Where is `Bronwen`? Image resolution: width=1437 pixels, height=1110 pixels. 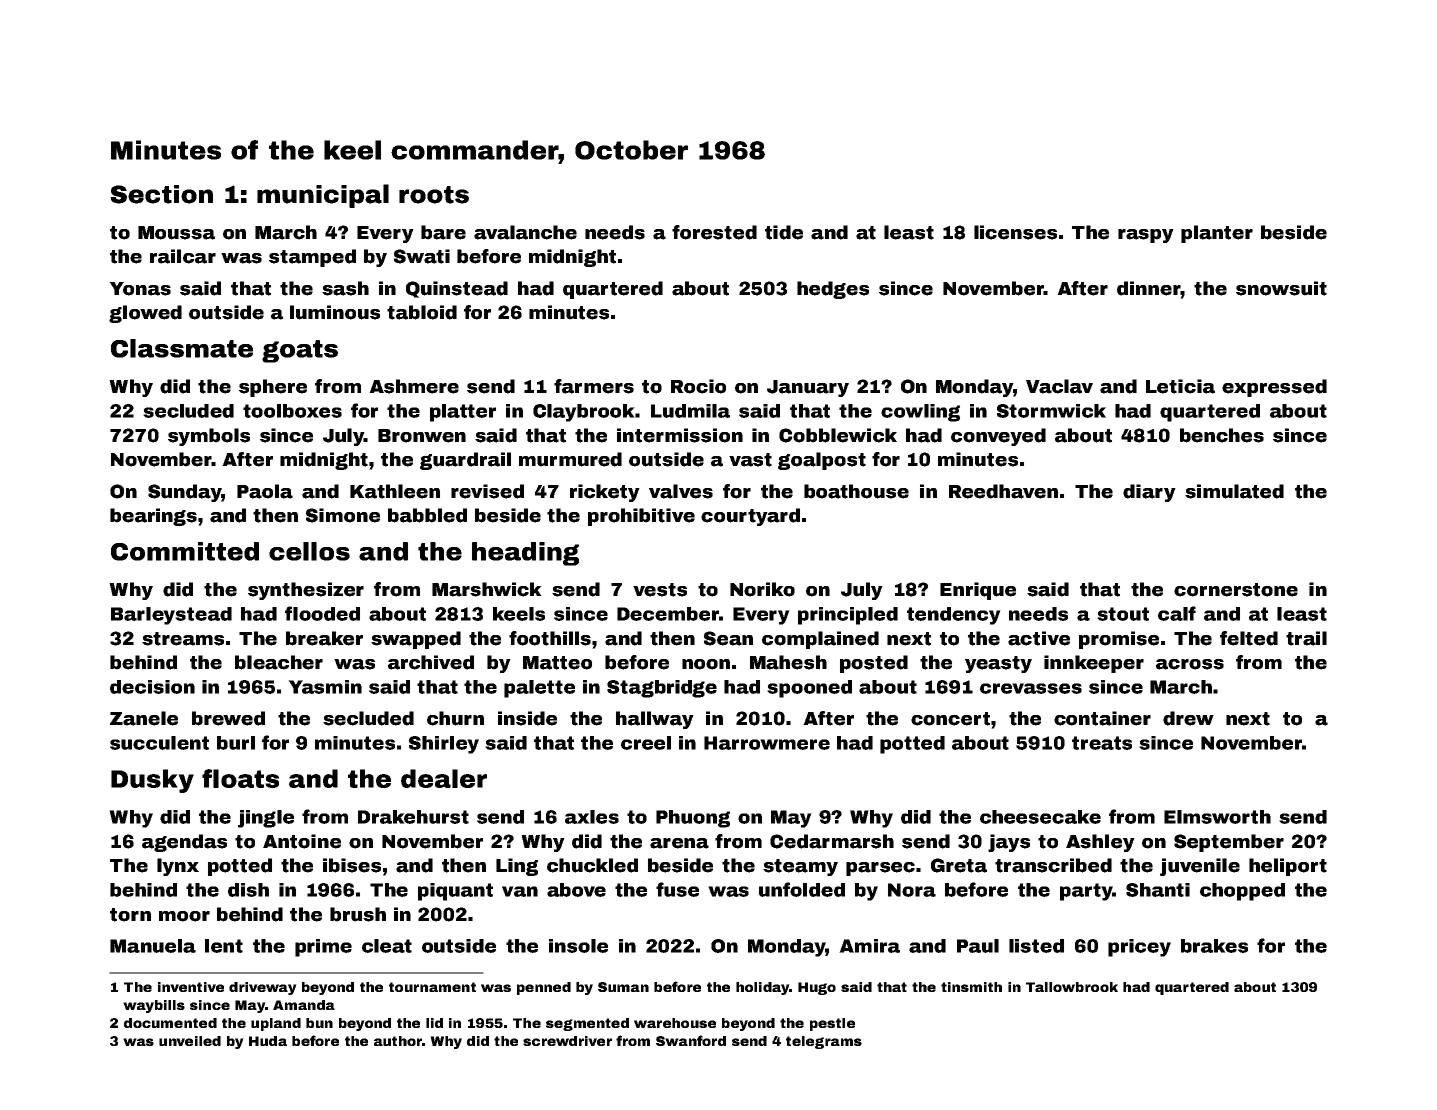
Bronwen is located at coordinates (422, 436).
